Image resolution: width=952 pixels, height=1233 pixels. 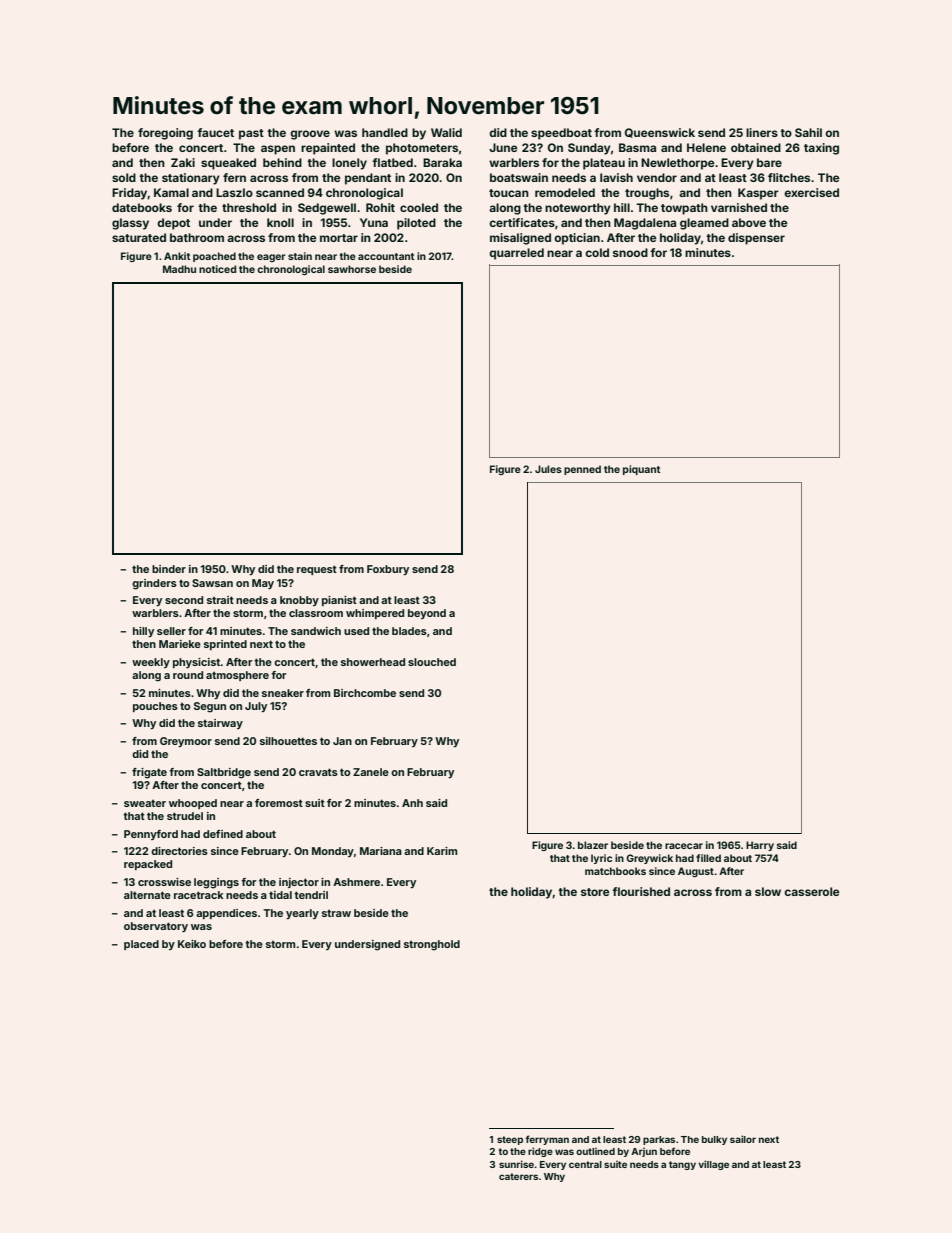 I want to click on Karim, so click(x=442, y=851).
